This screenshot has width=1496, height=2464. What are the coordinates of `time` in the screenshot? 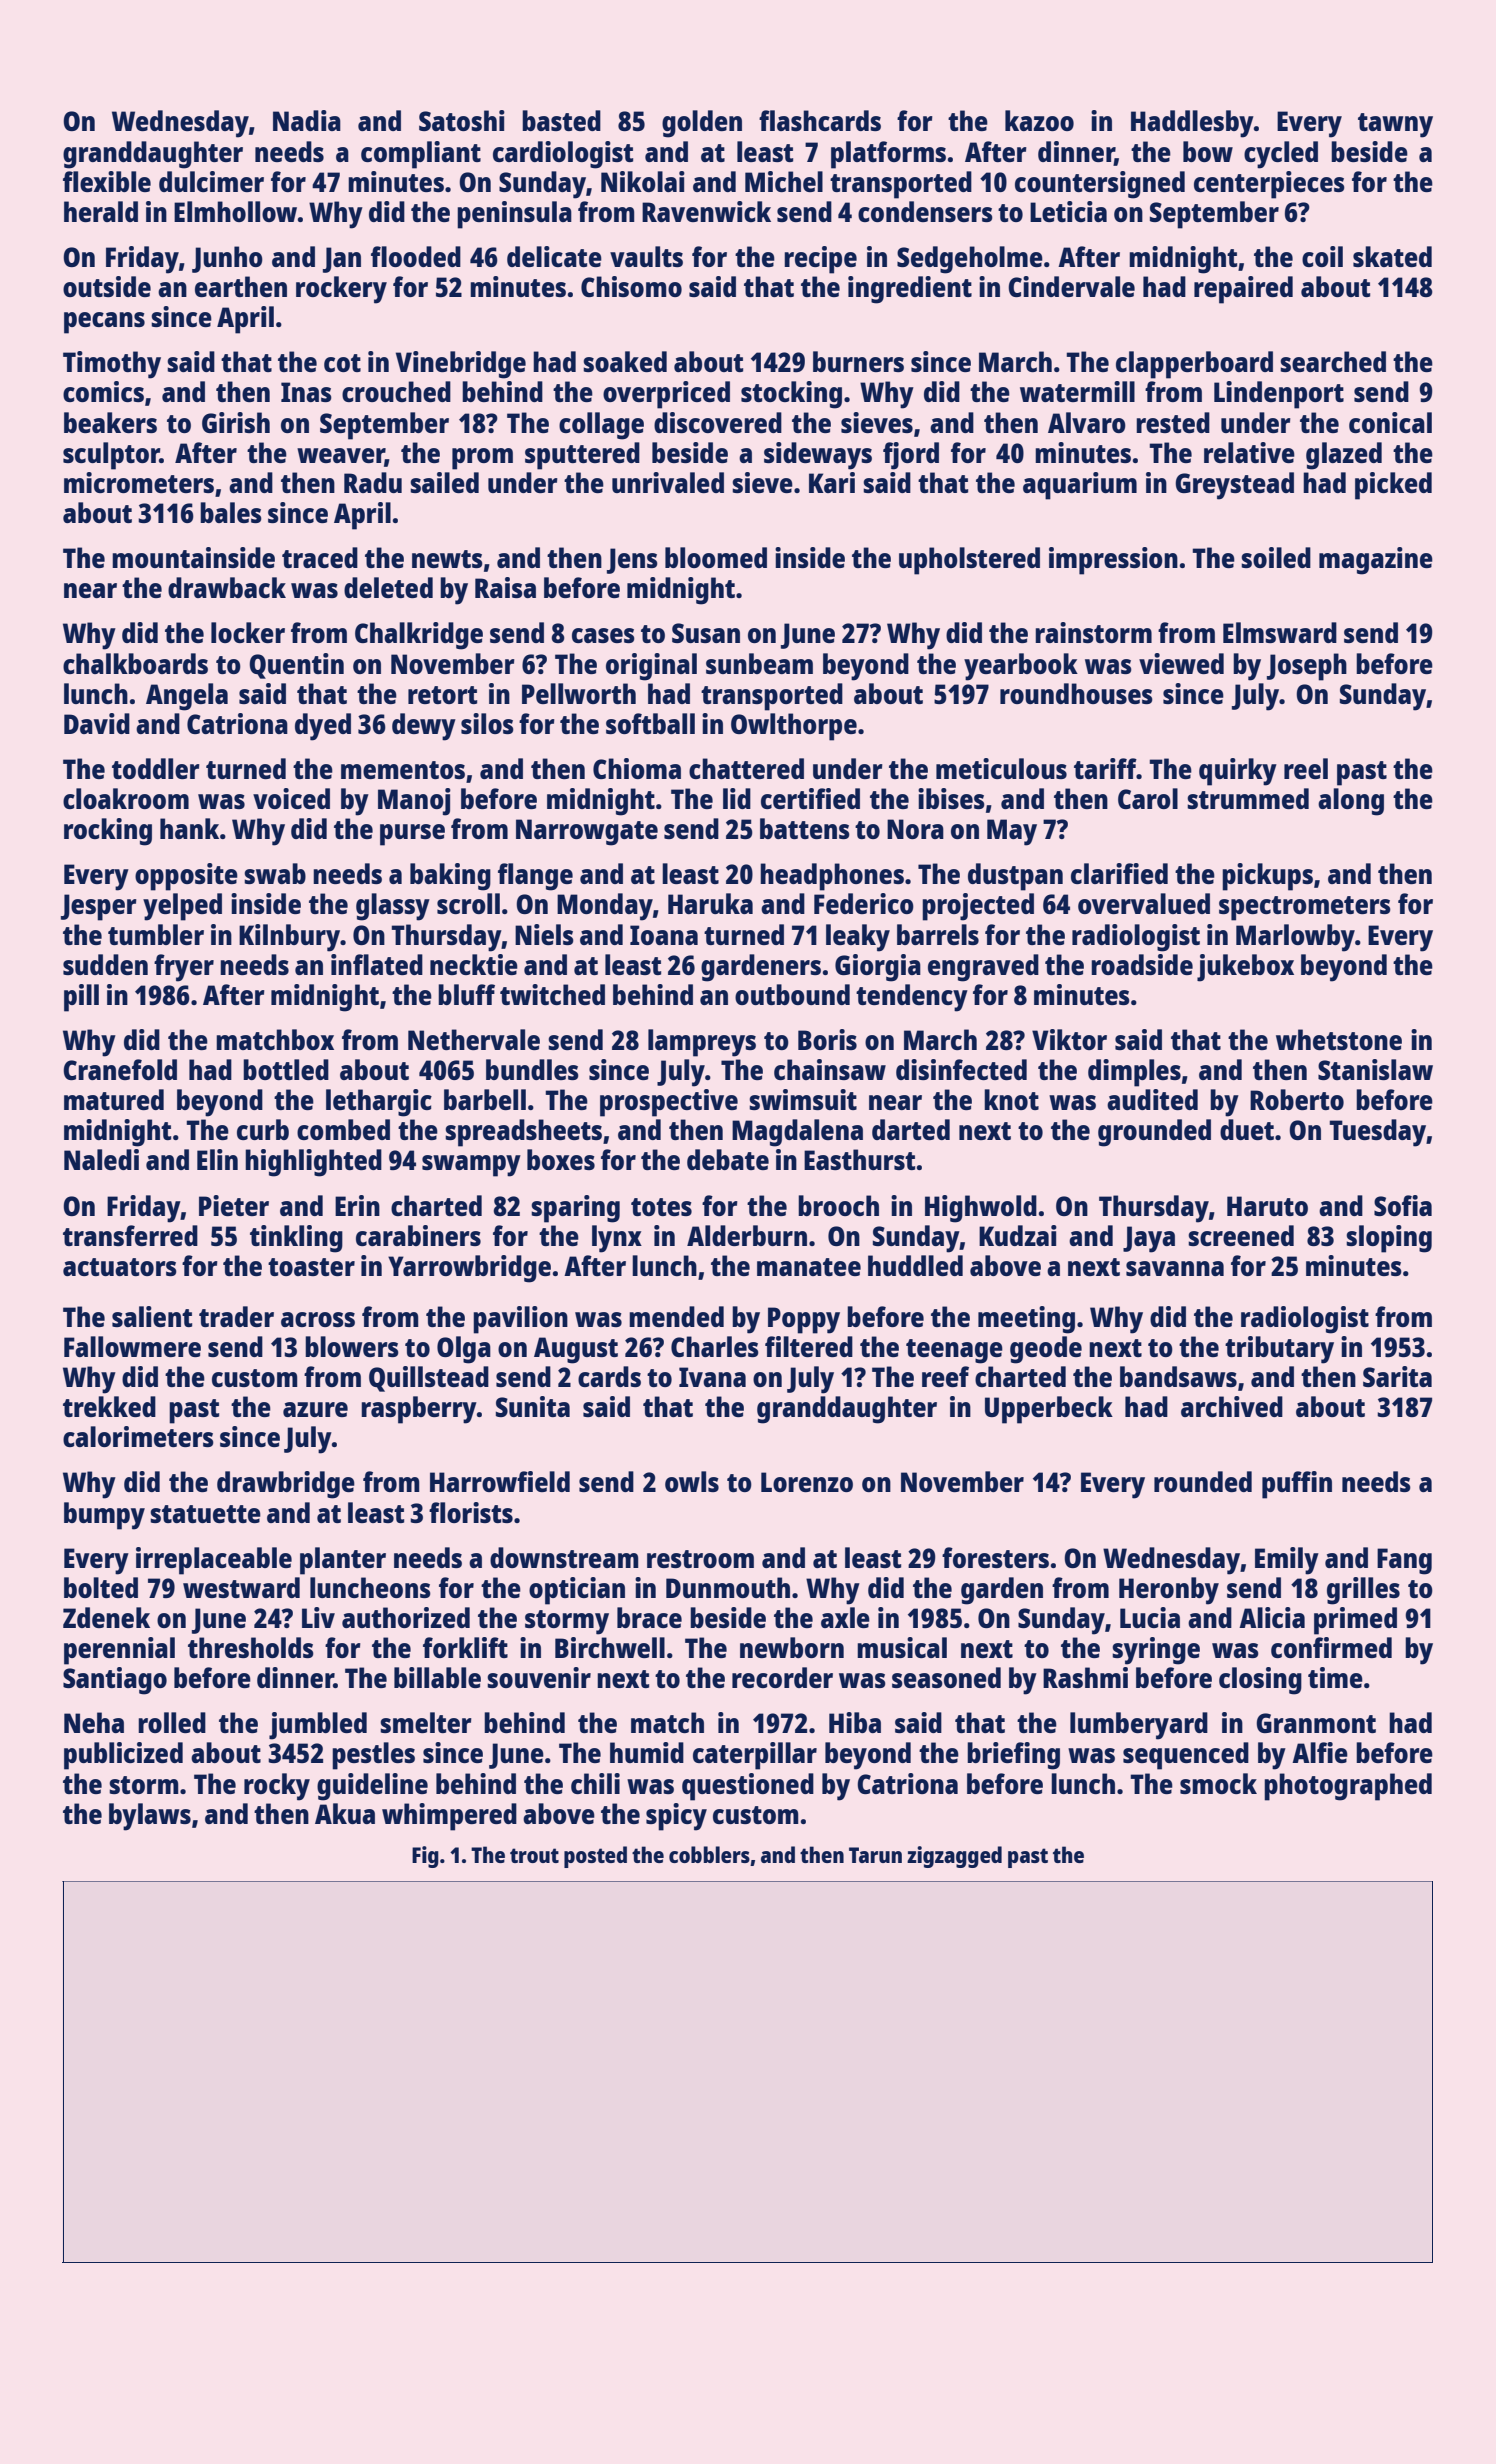 It's located at (1335, 1677).
